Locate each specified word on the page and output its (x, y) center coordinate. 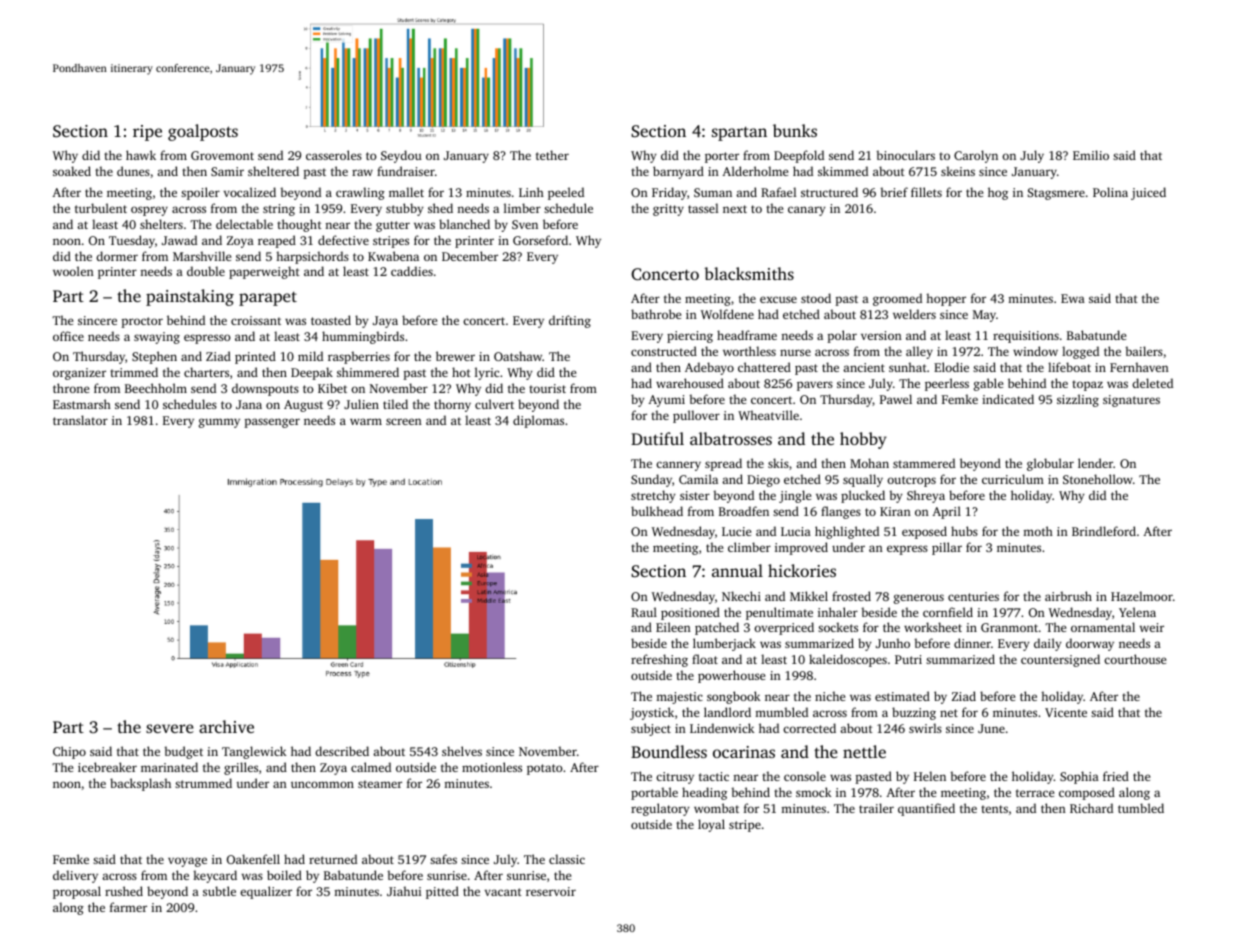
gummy (219, 423)
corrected (809, 728)
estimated (902, 696)
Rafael (778, 192)
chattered (764, 367)
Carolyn (976, 156)
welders (914, 314)
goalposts (203, 132)
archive (226, 726)
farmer (128, 907)
